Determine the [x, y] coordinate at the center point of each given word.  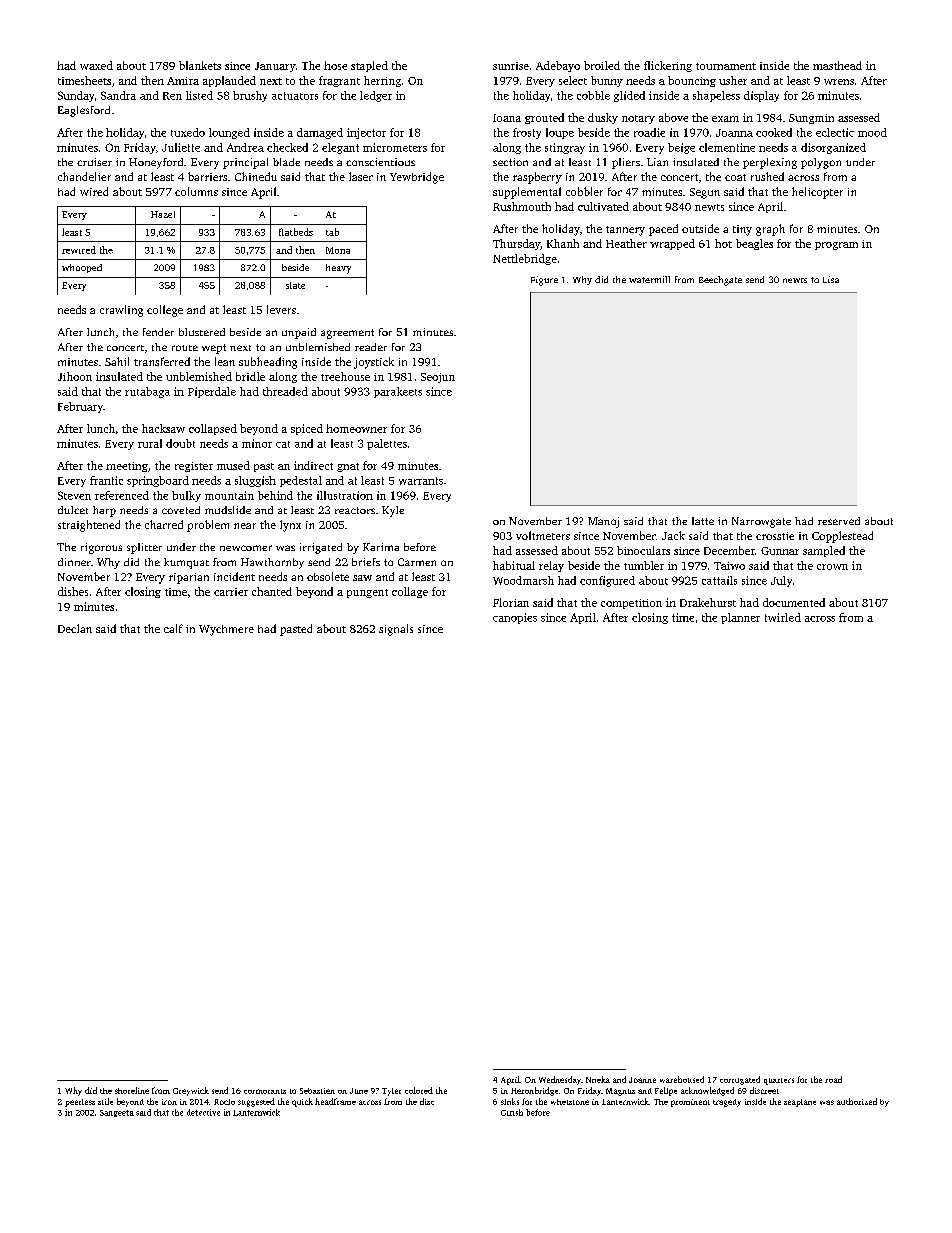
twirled [783, 617]
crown [832, 567]
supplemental [527, 193]
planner [740, 618]
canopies [515, 618]
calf [173, 628]
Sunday [76, 96]
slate [295, 285]
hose [335, 65]
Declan [75, 628]
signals [396, 630]
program [836, 246]
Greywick [191, 1091]
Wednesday [560, 1080]
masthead [837, 65]
